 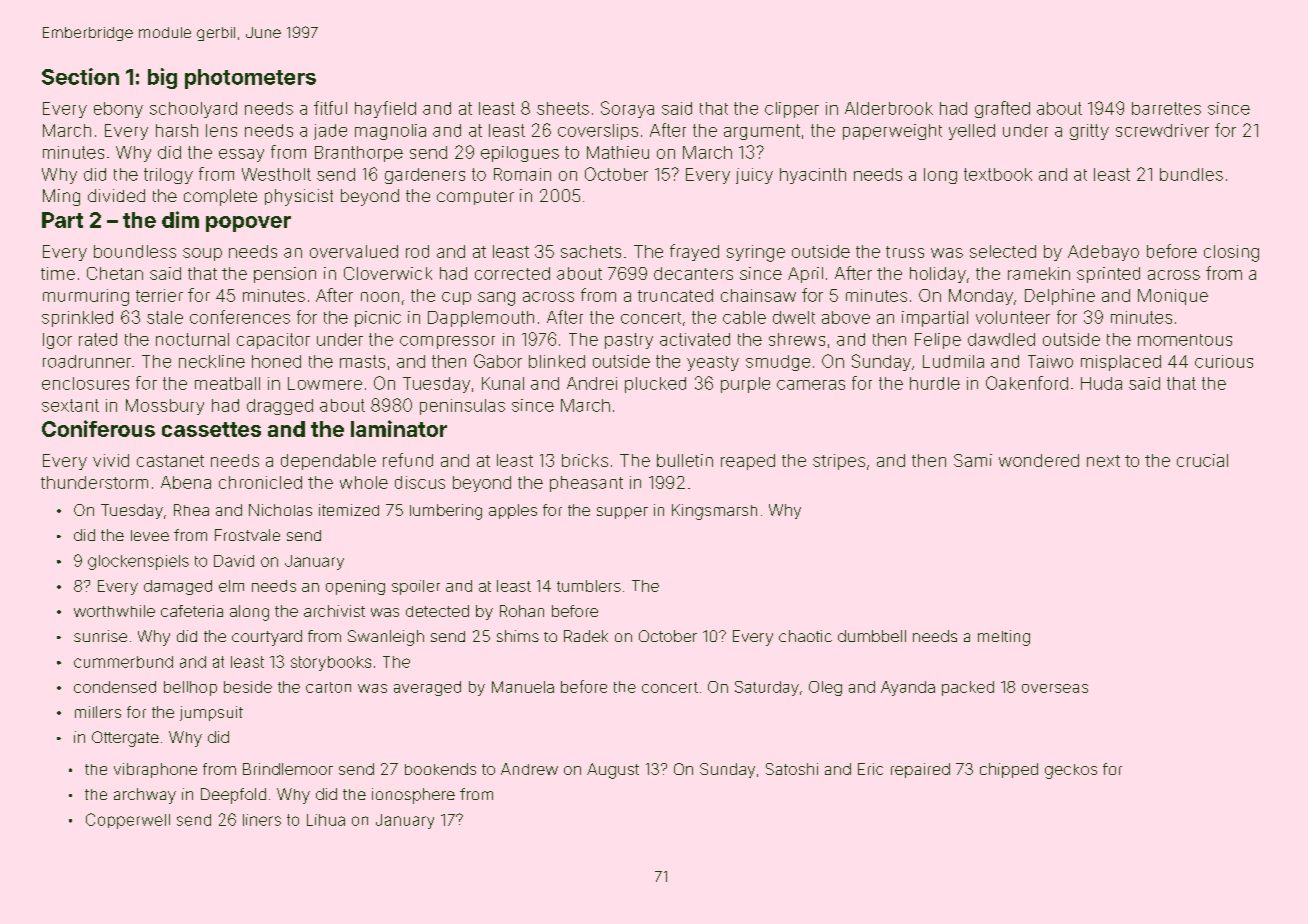 What do you see at coordinates (267, 638) in the screenshot?
I see `courtyard` at bounding box center [267, 638].
